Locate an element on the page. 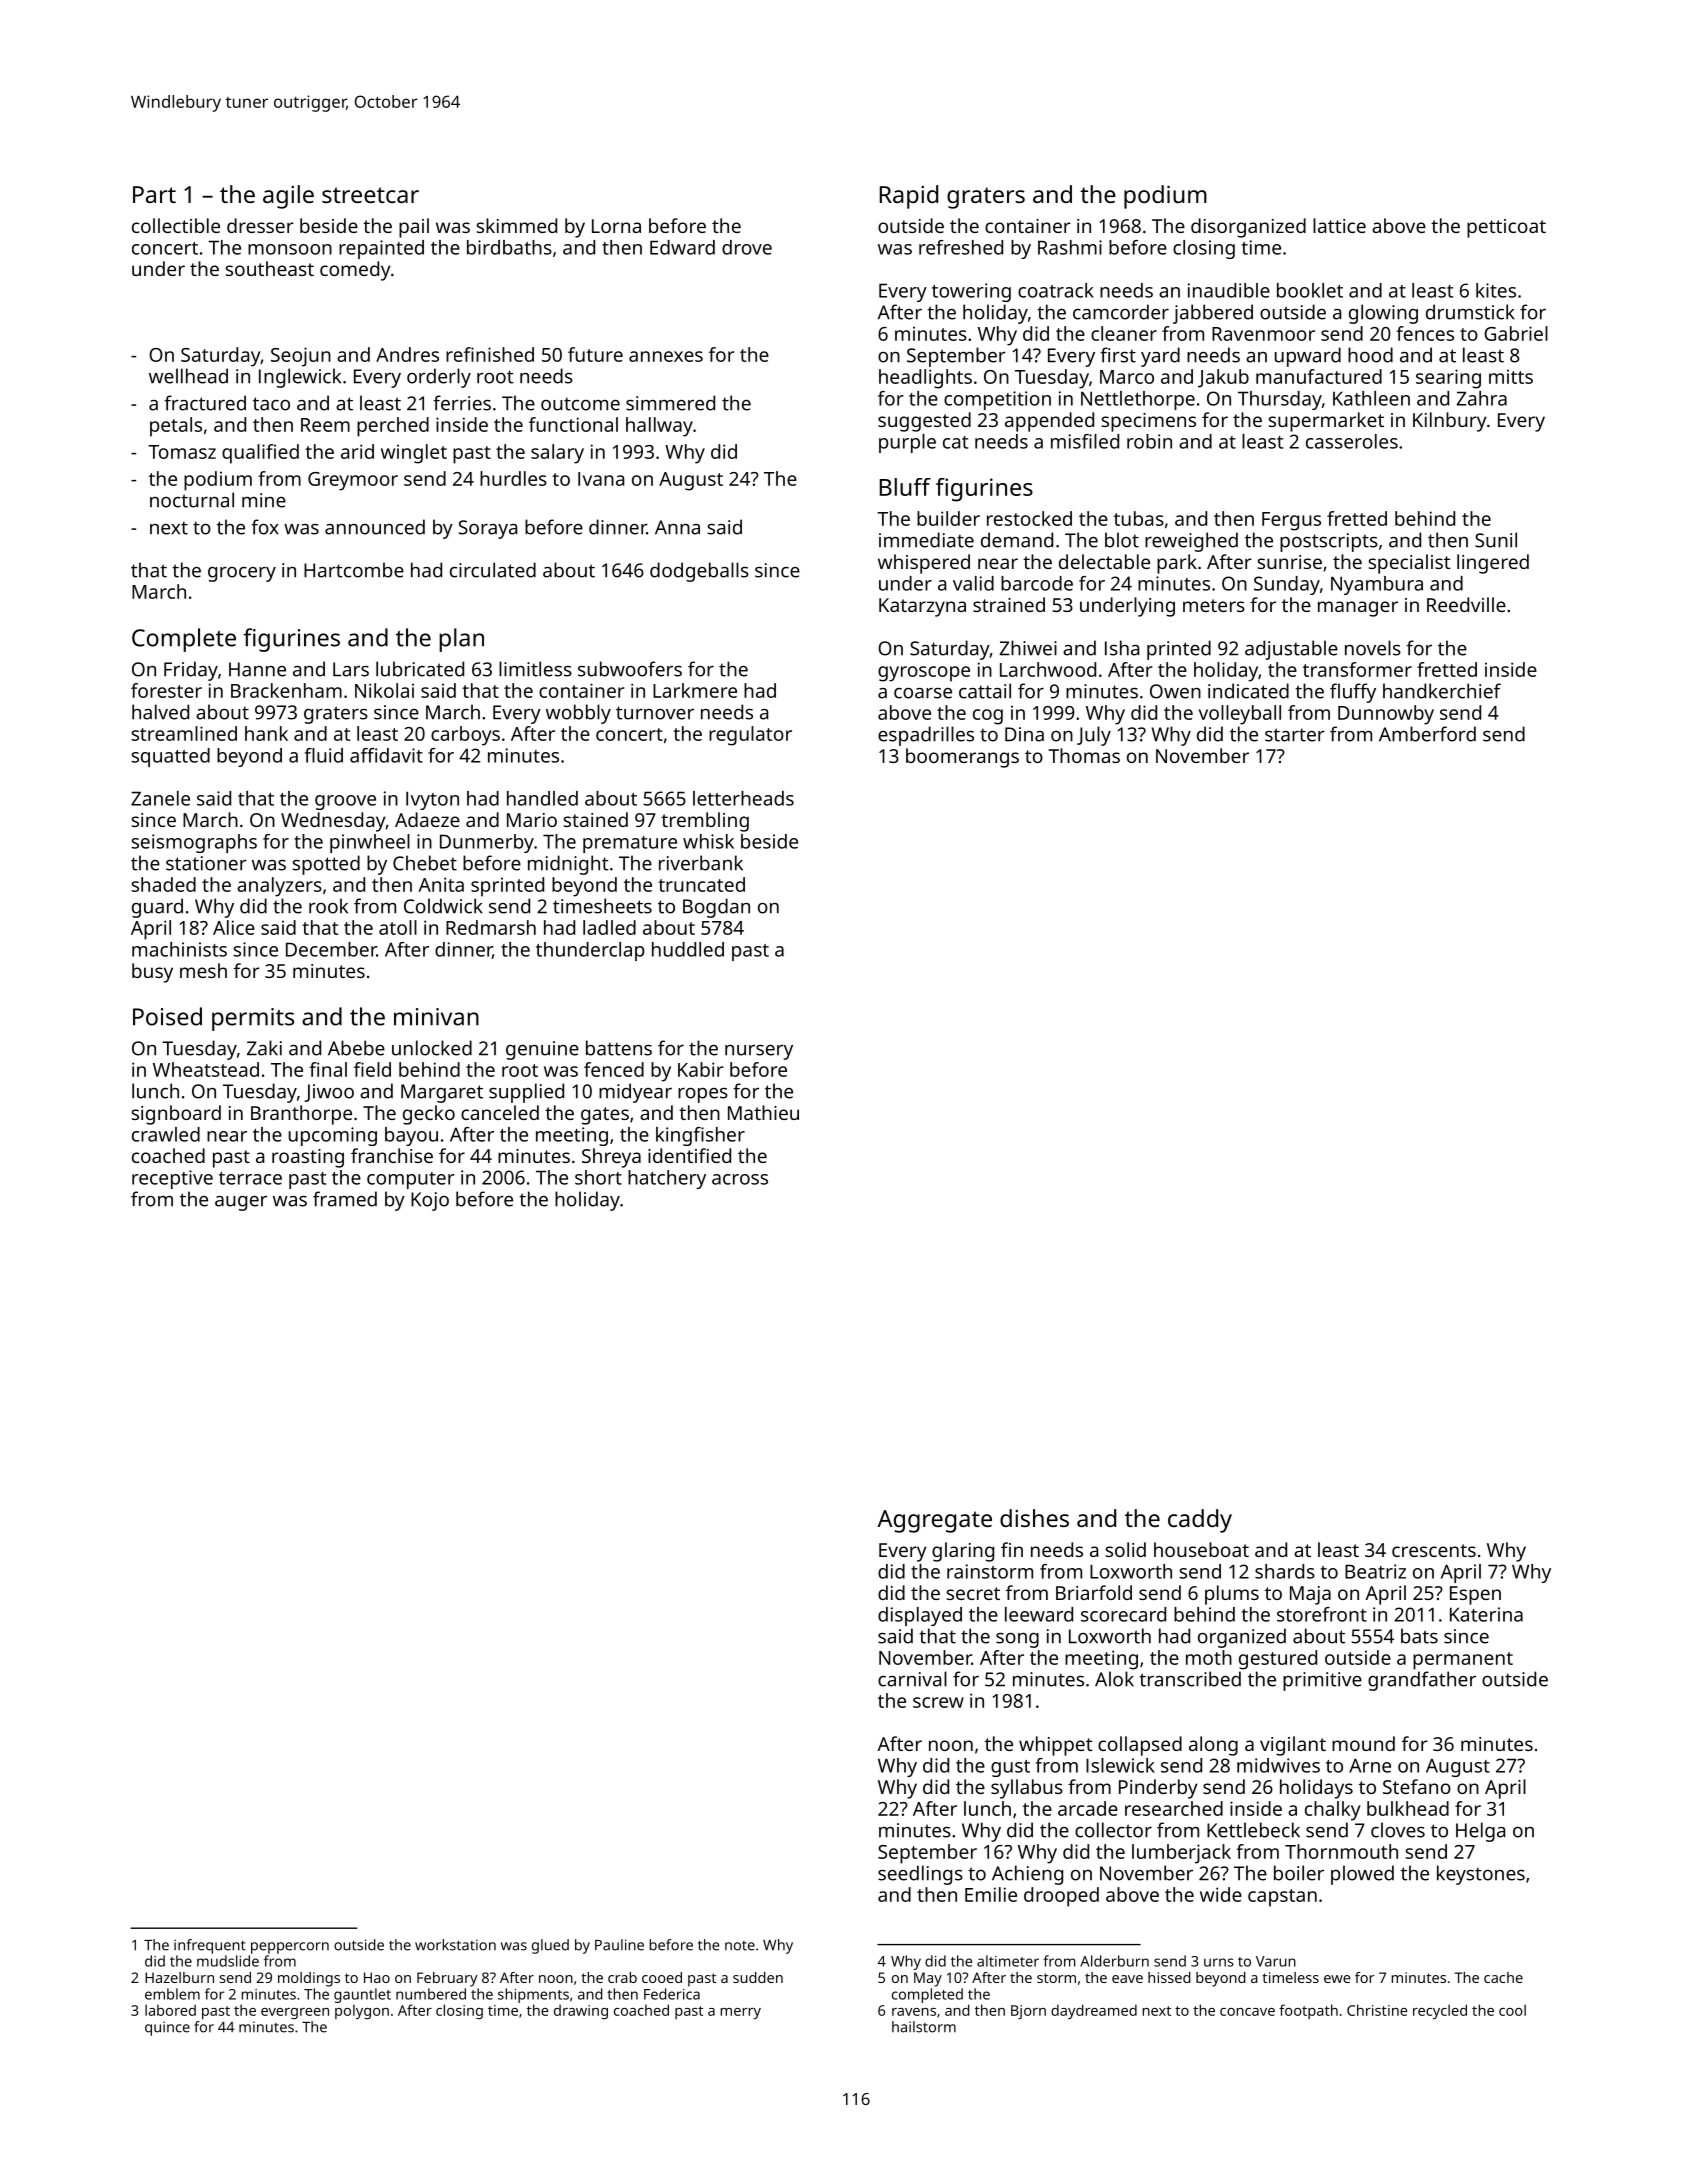 The width and height of the image is (1683, 2178). drove is located at coordinates (747, 247).
